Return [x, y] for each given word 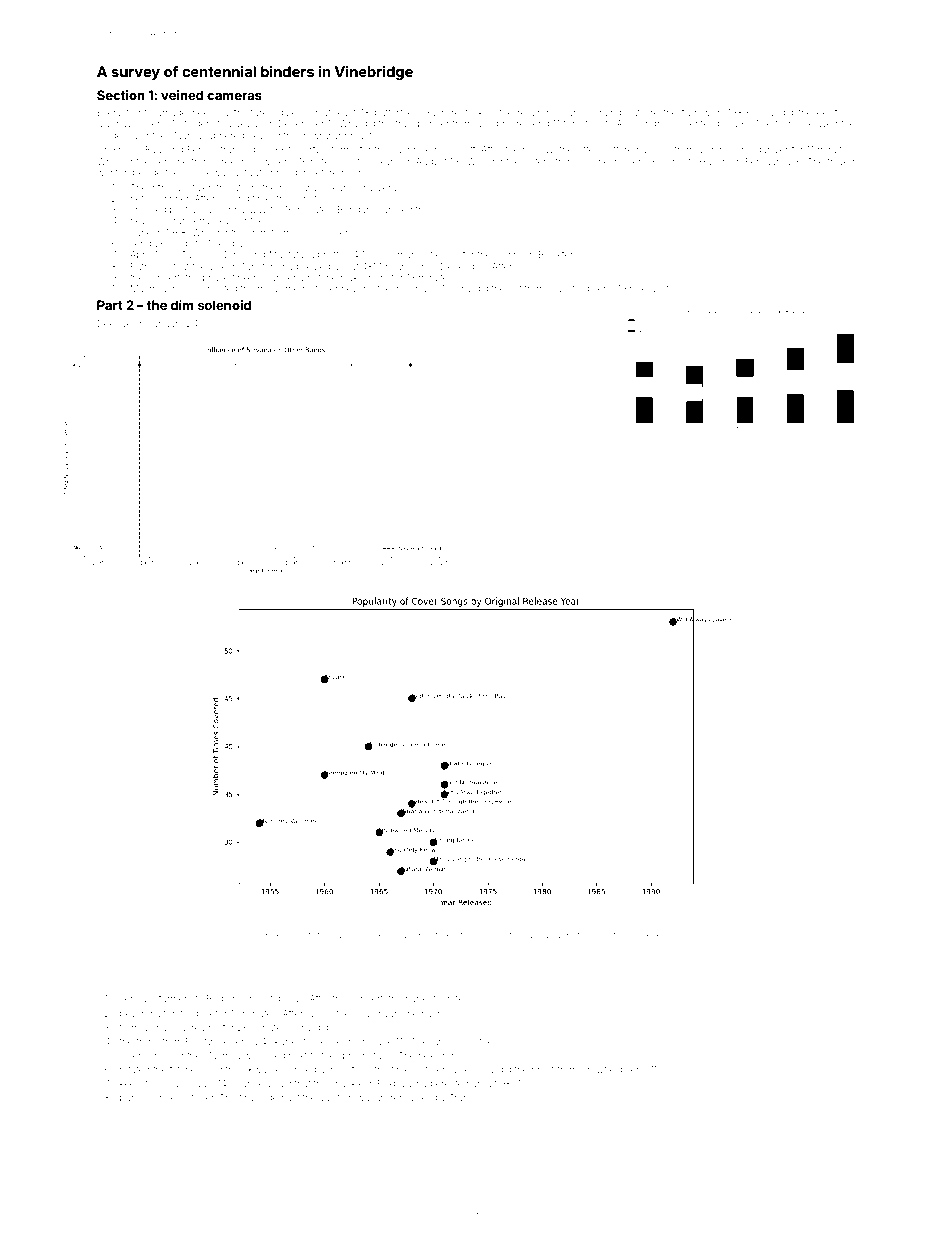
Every [109, 113]
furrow [696, 112]
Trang [462, 1098]
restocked [473, 112]
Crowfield [601, 1069]
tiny [247, 1098]
